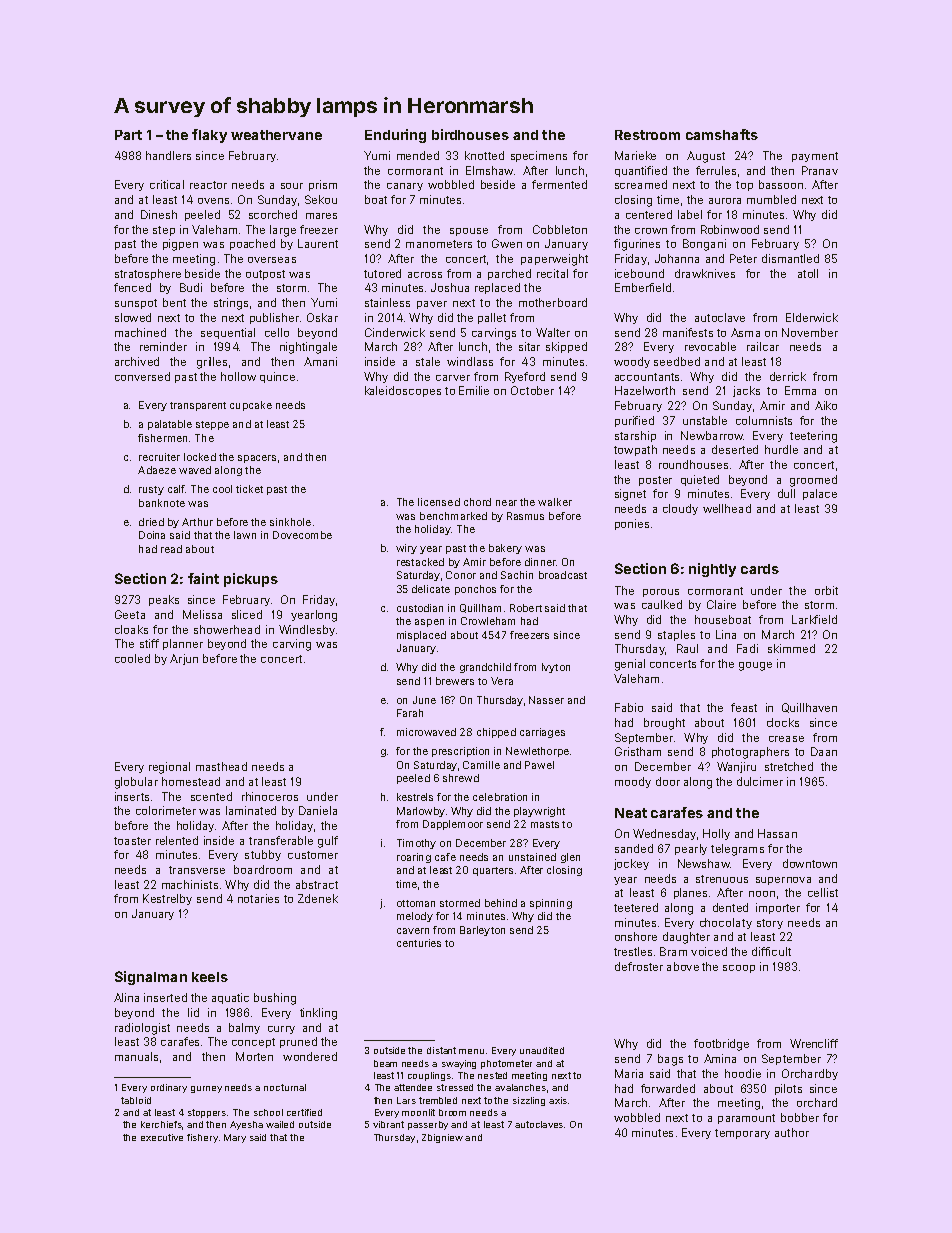 This screenshot has width=952, height=1233. I want to click on critical, so click(167, 184).
